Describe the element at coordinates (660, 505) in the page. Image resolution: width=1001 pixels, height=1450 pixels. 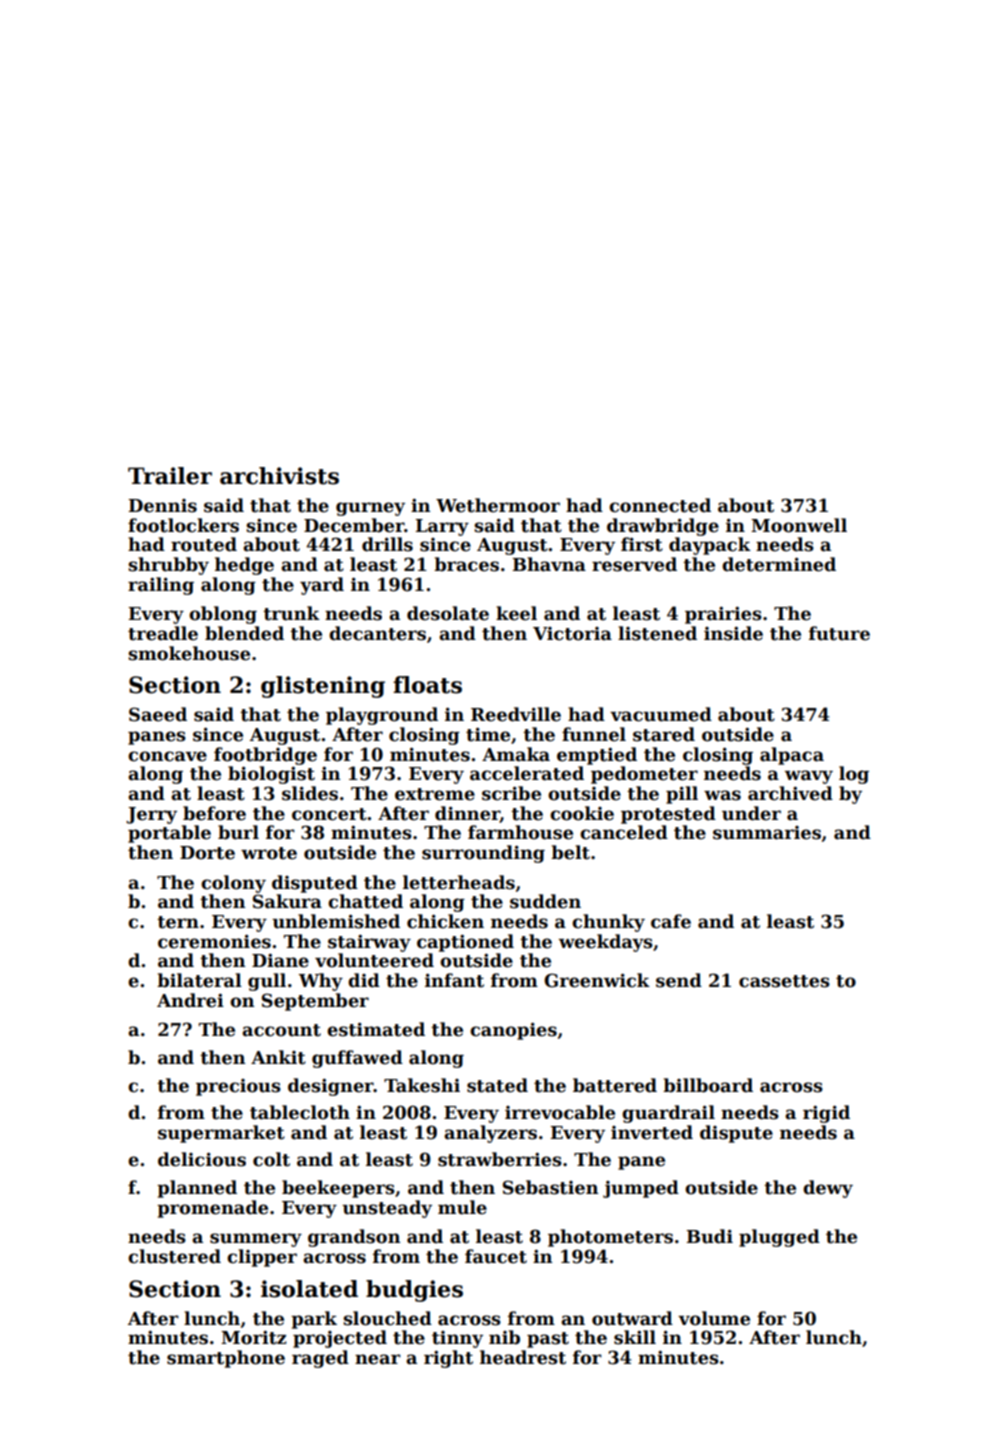
I see `connected` at that location.
